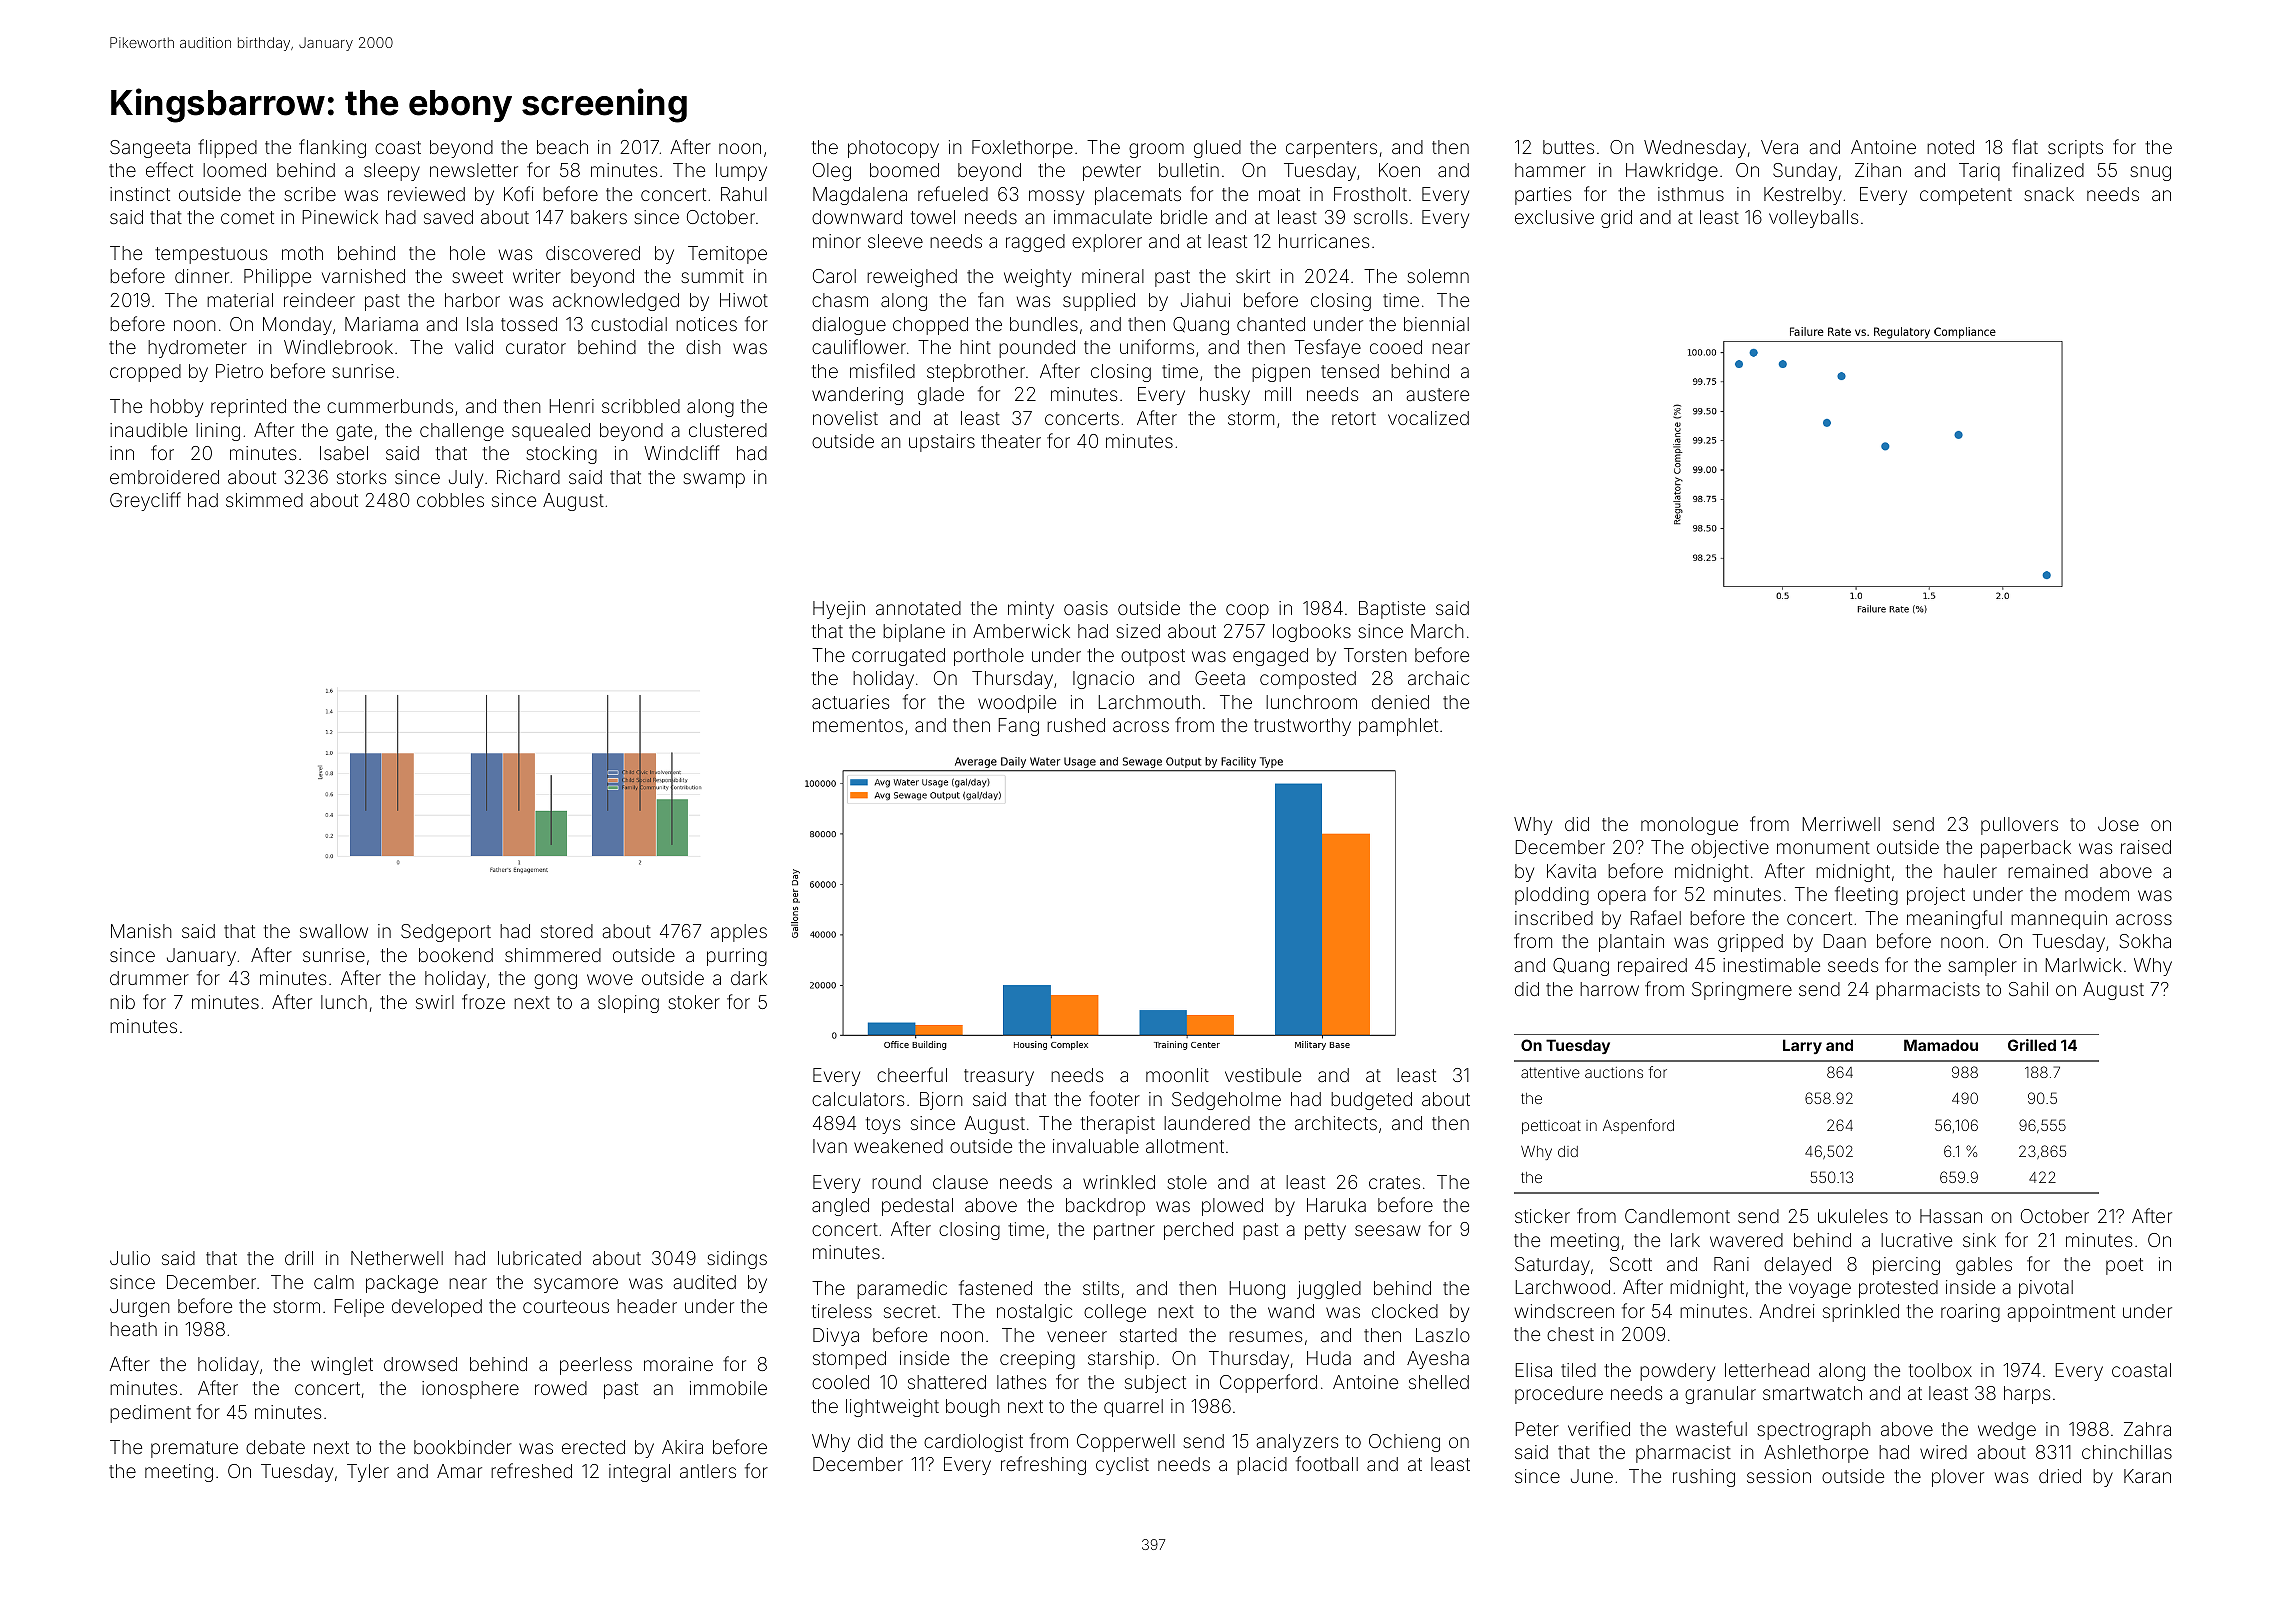 This screenshot has width=2282, height=1614. What do you see at coordinates (141, 931) in the screenshot?
I see `Manish` at bounding box center [141, 931].
